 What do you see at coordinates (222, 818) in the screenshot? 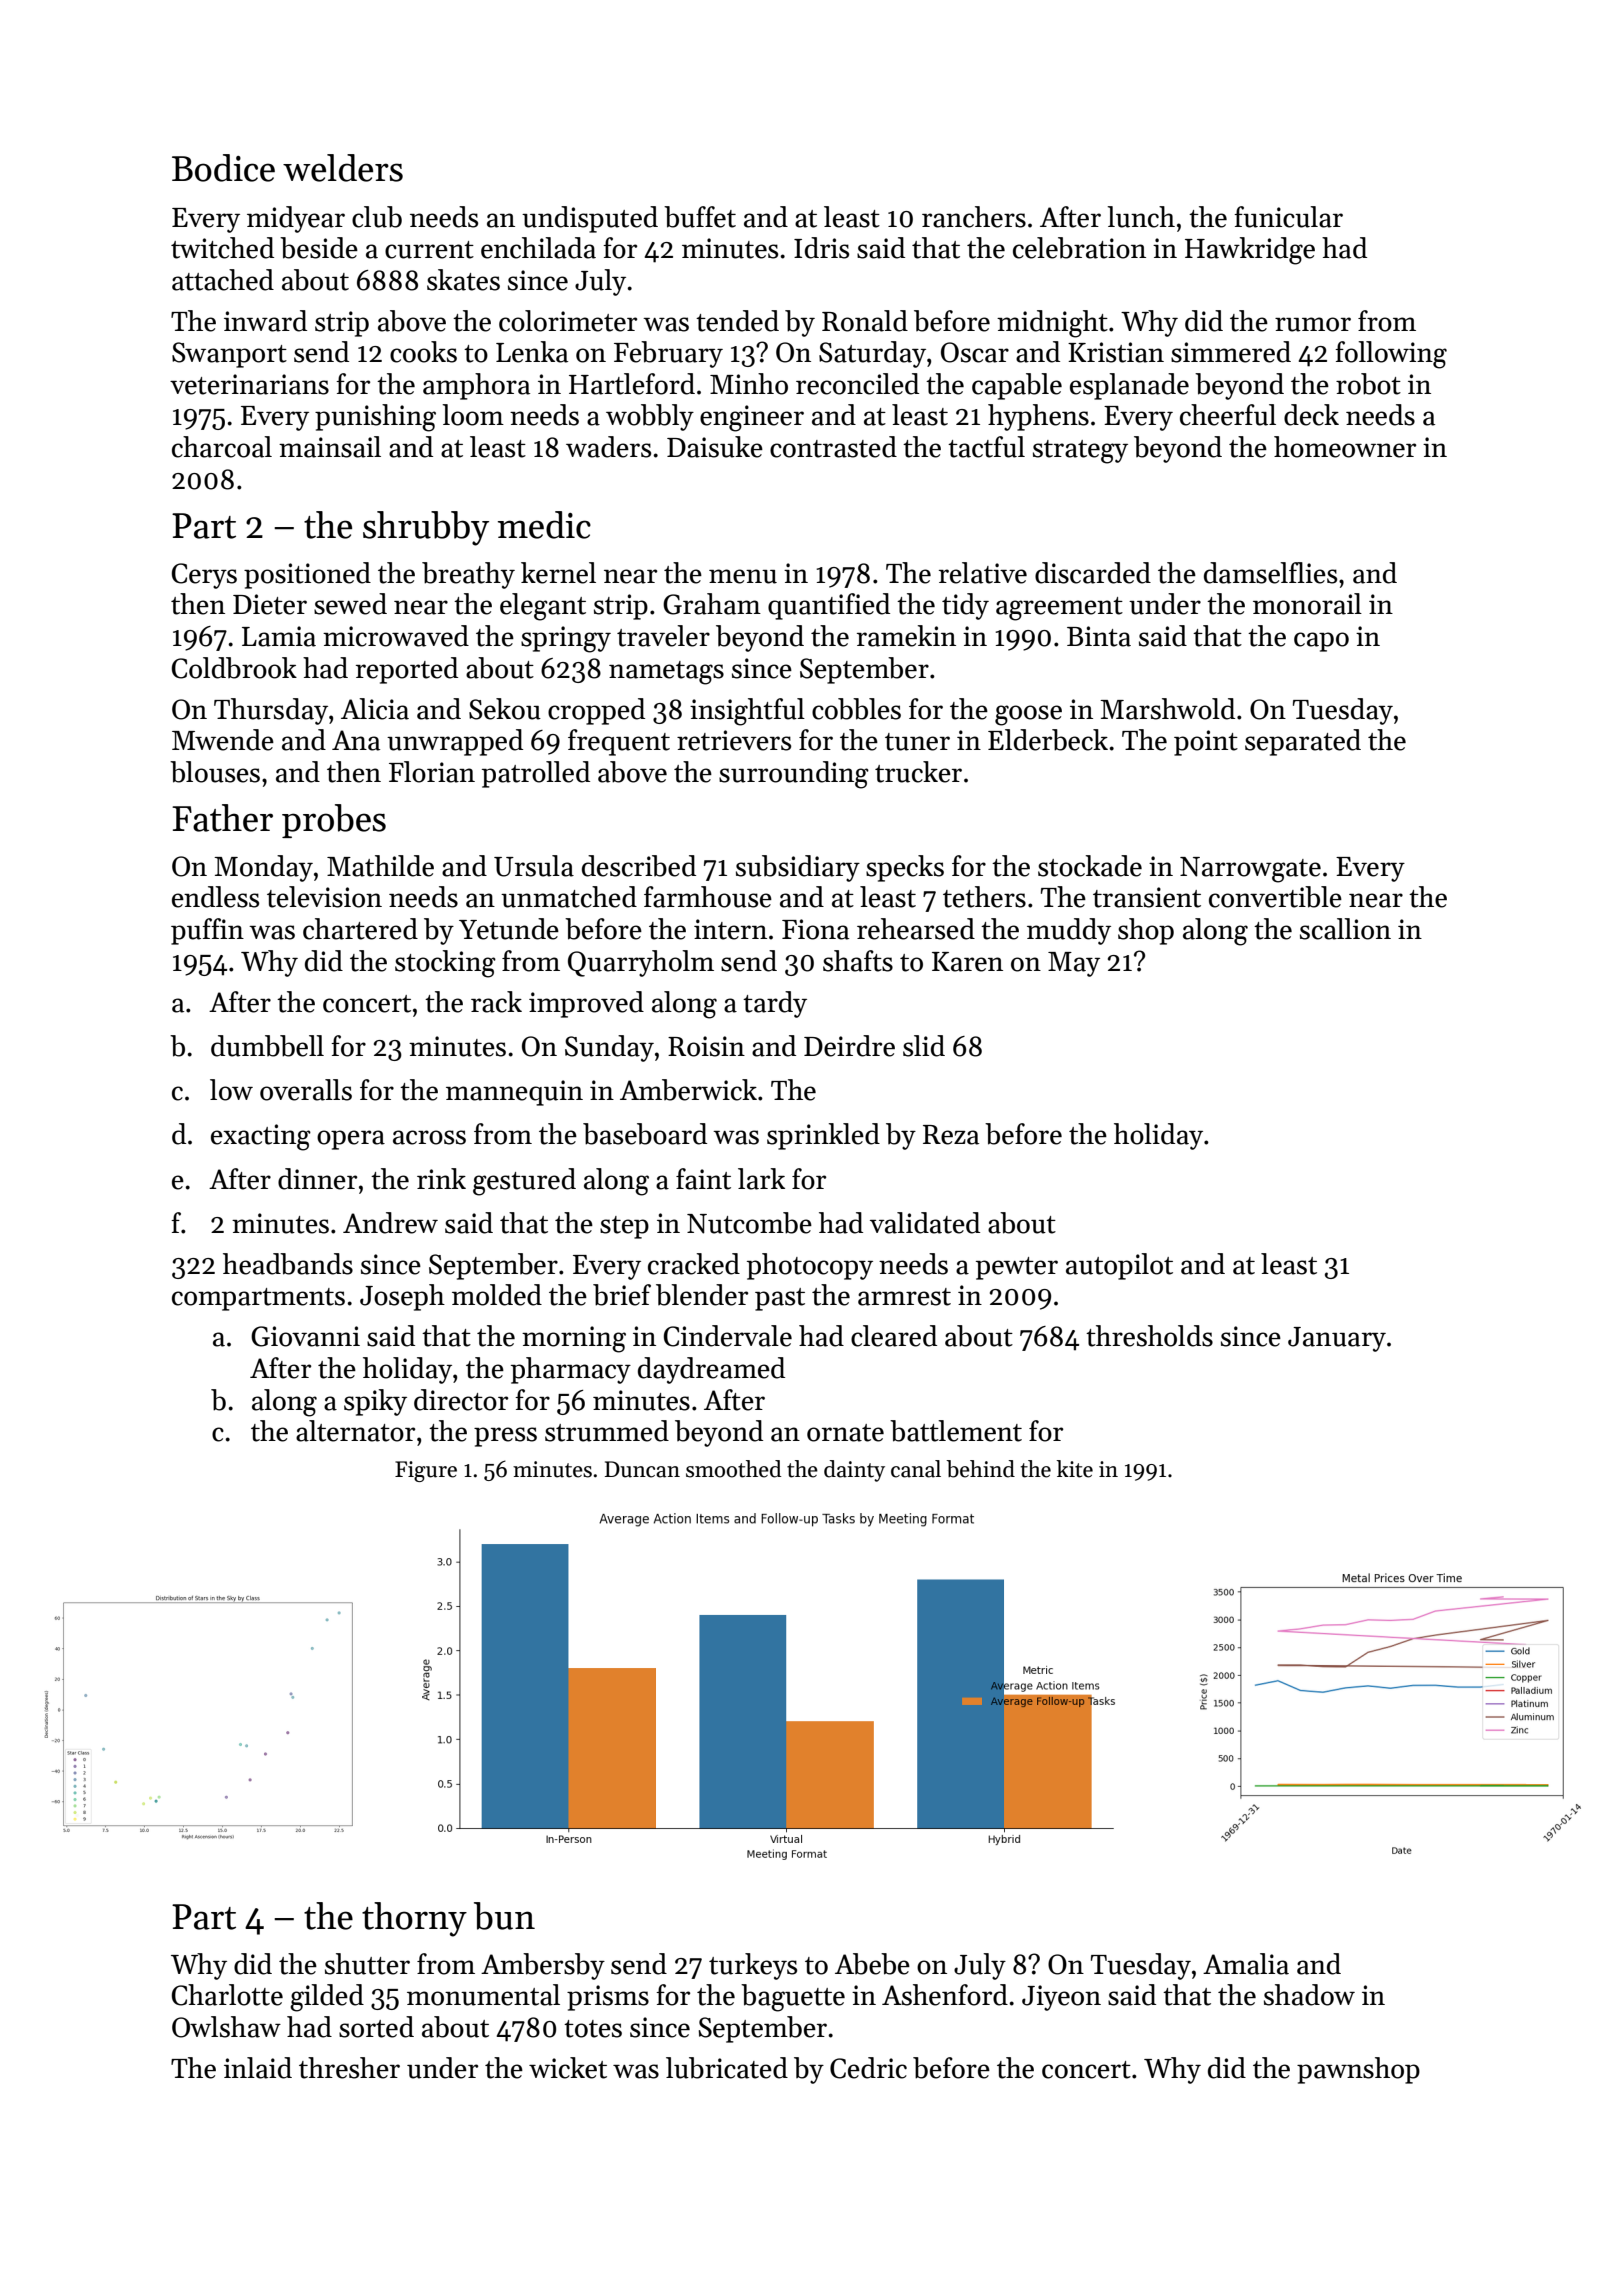
I see `Father` at bounding box center [222, 818].
